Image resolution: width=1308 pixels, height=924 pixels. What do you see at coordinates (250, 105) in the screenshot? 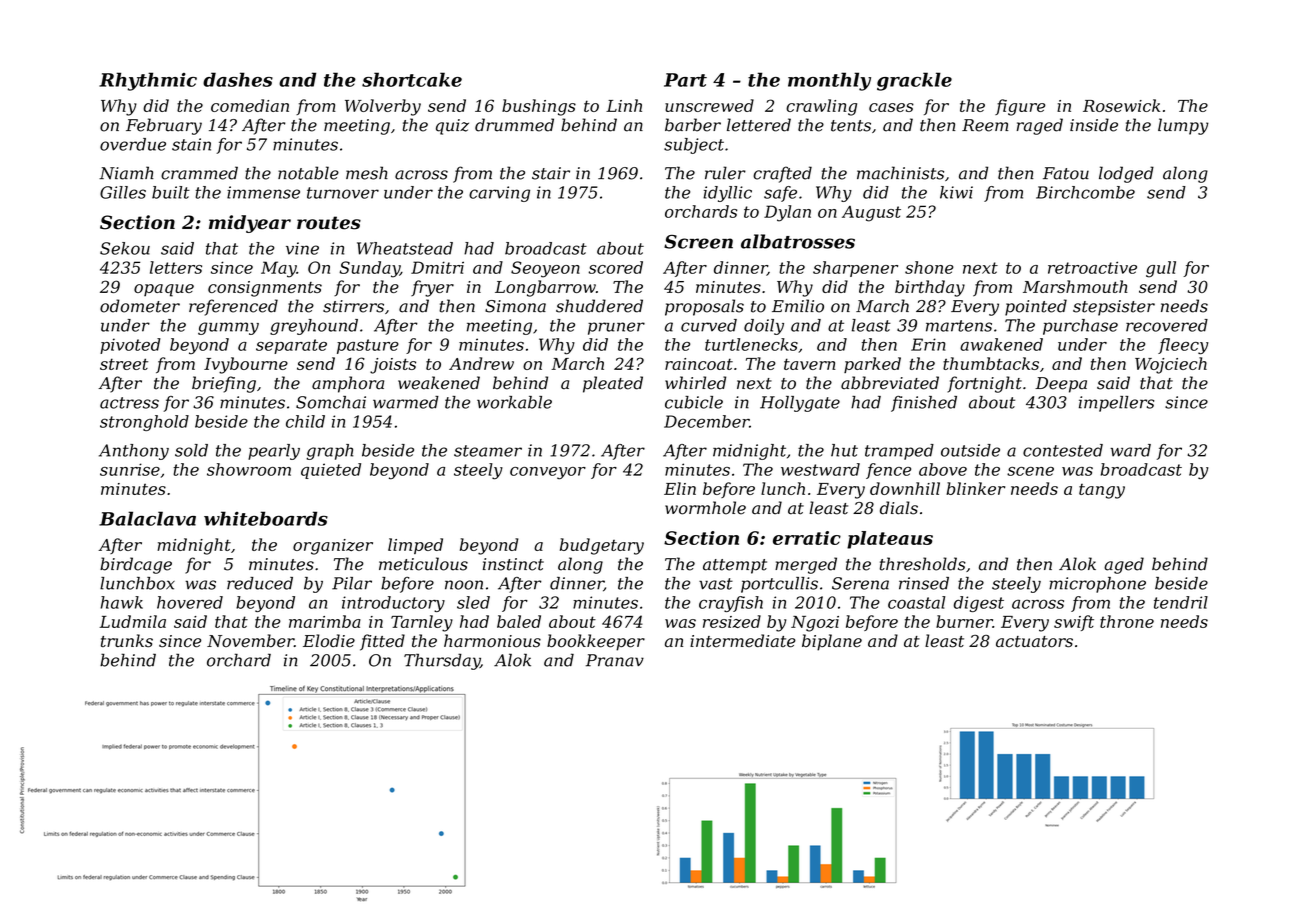
I see `comedian` at bounding box center [250, 105].
